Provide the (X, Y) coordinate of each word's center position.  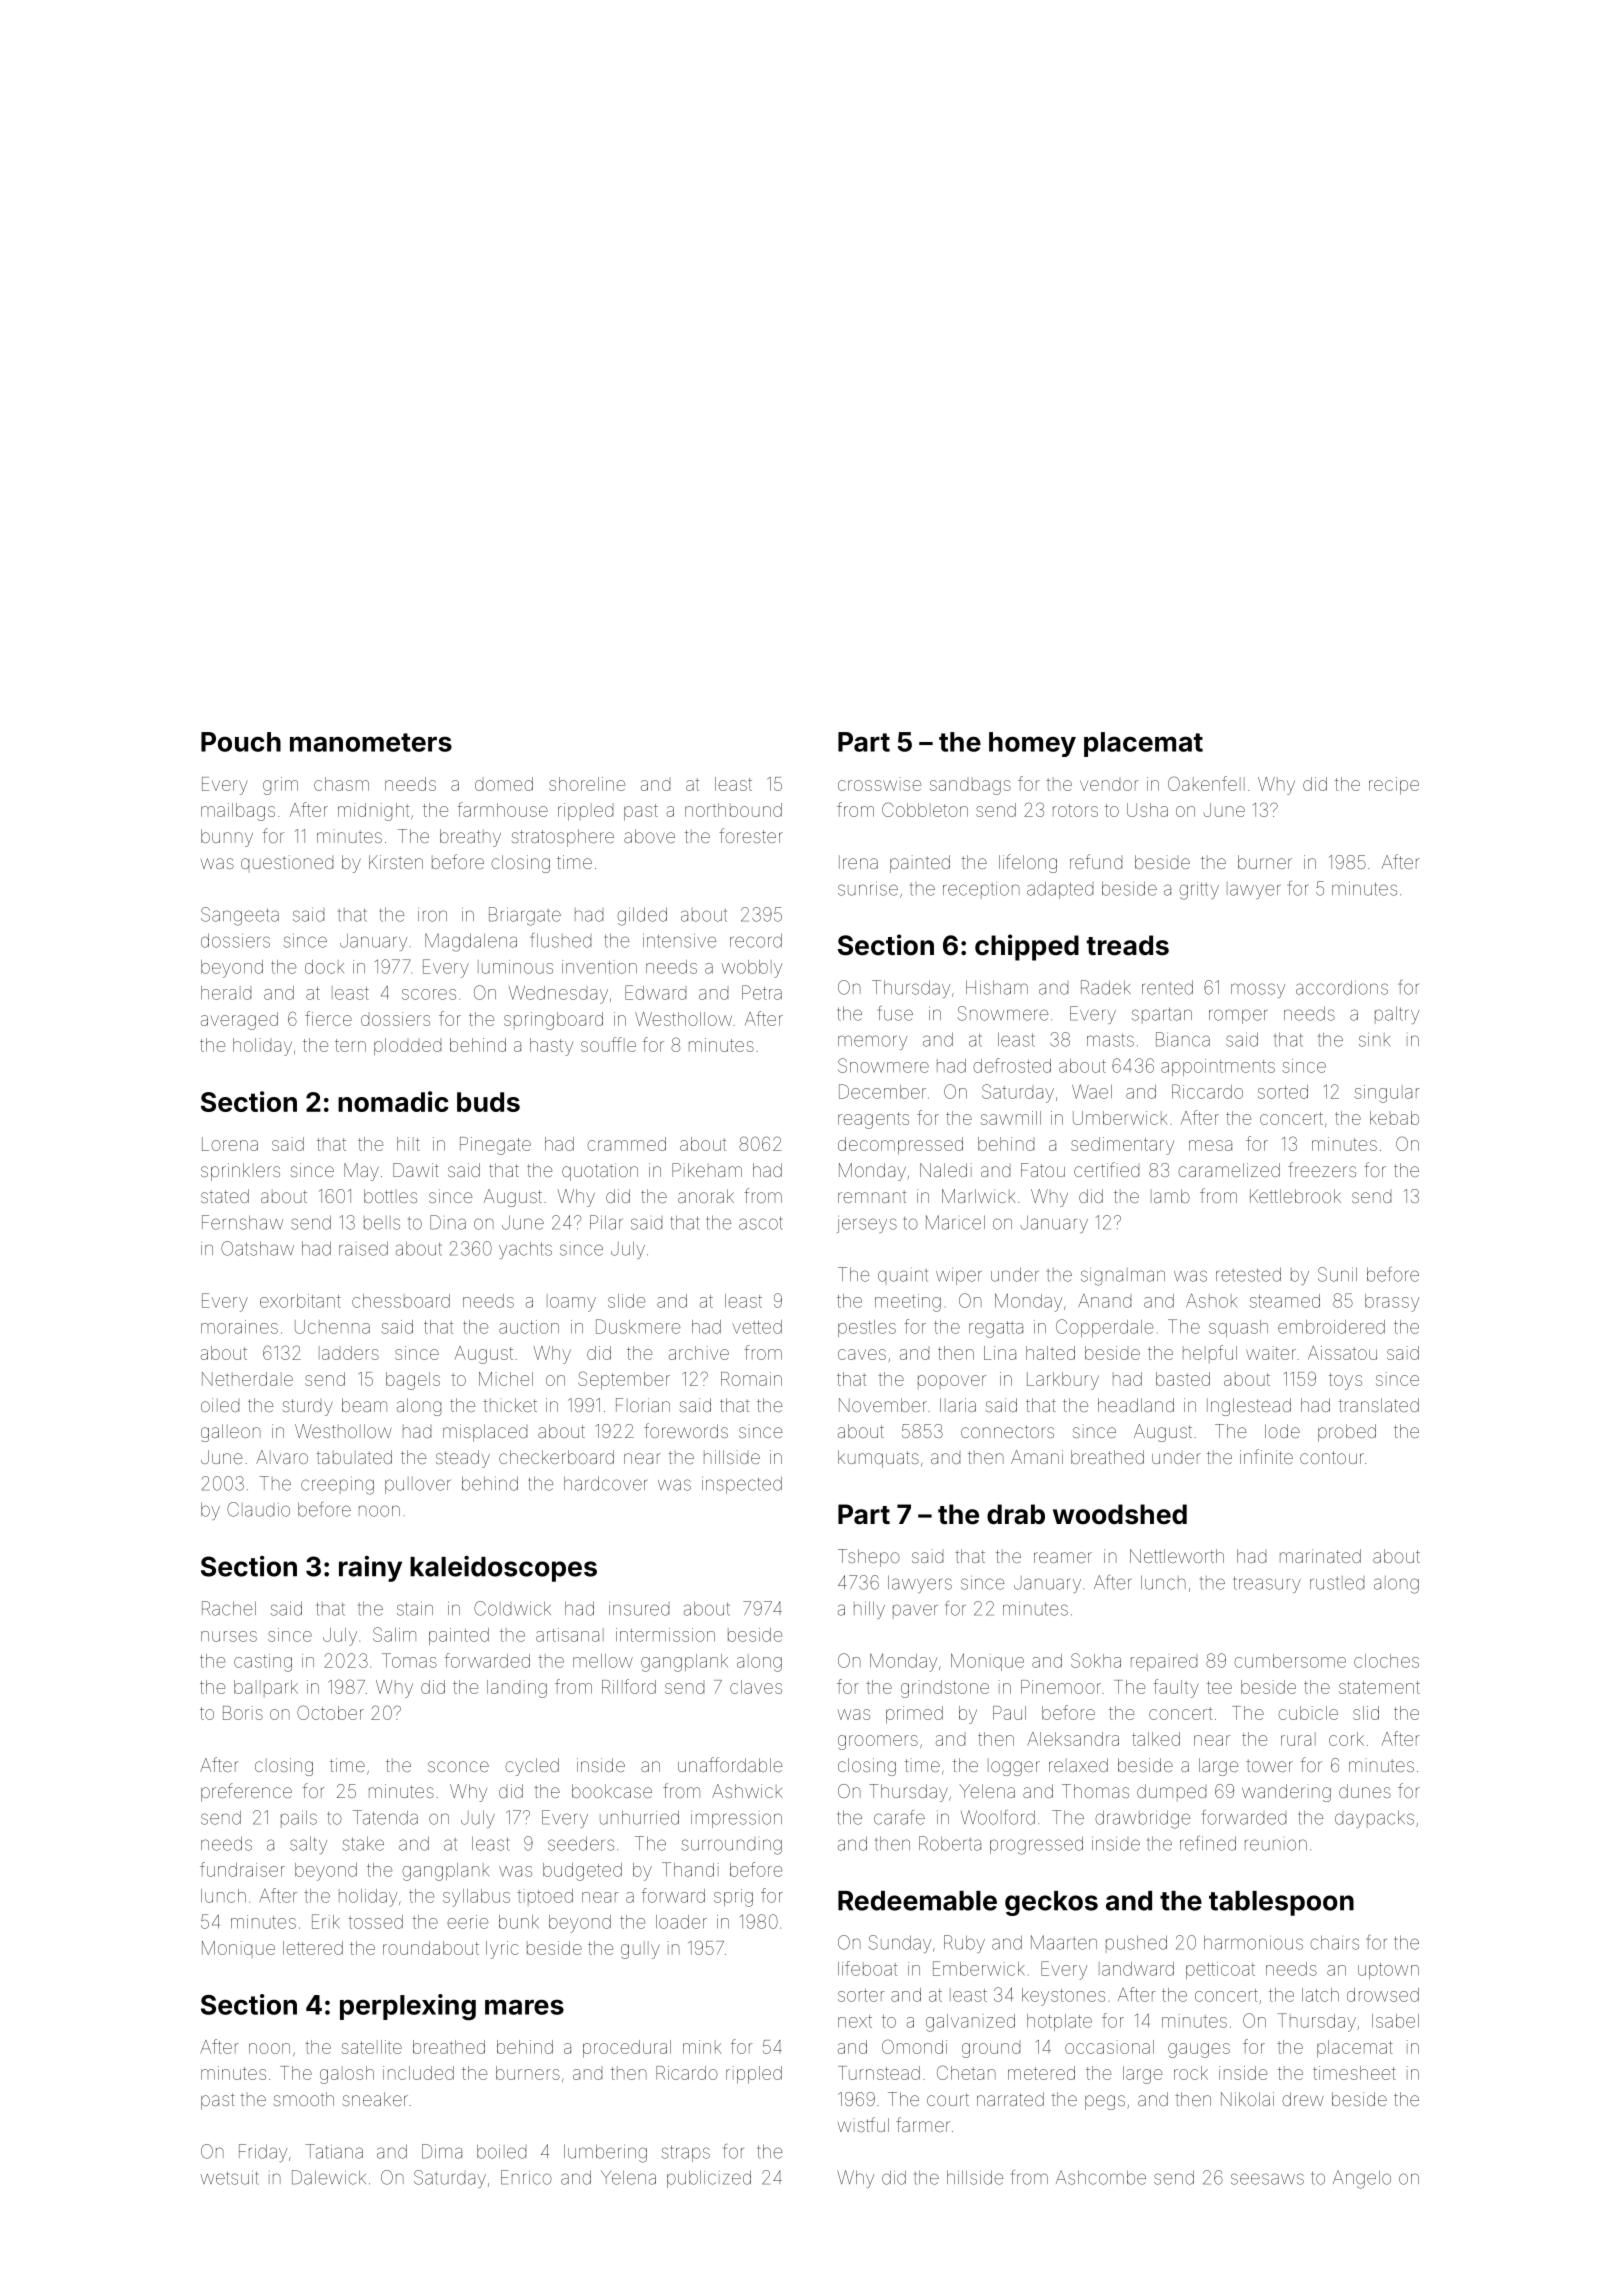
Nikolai (1247, 2099)
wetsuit (230, 2177)
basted (1183, 1379)
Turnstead (879, 2073)
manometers (371, 742)
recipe (1394, 786)
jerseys (867, 1225)
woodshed (1120, 1514)
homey (1032, 744)
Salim (394, 1634)
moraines (239, 1327)
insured (639, 1608)
